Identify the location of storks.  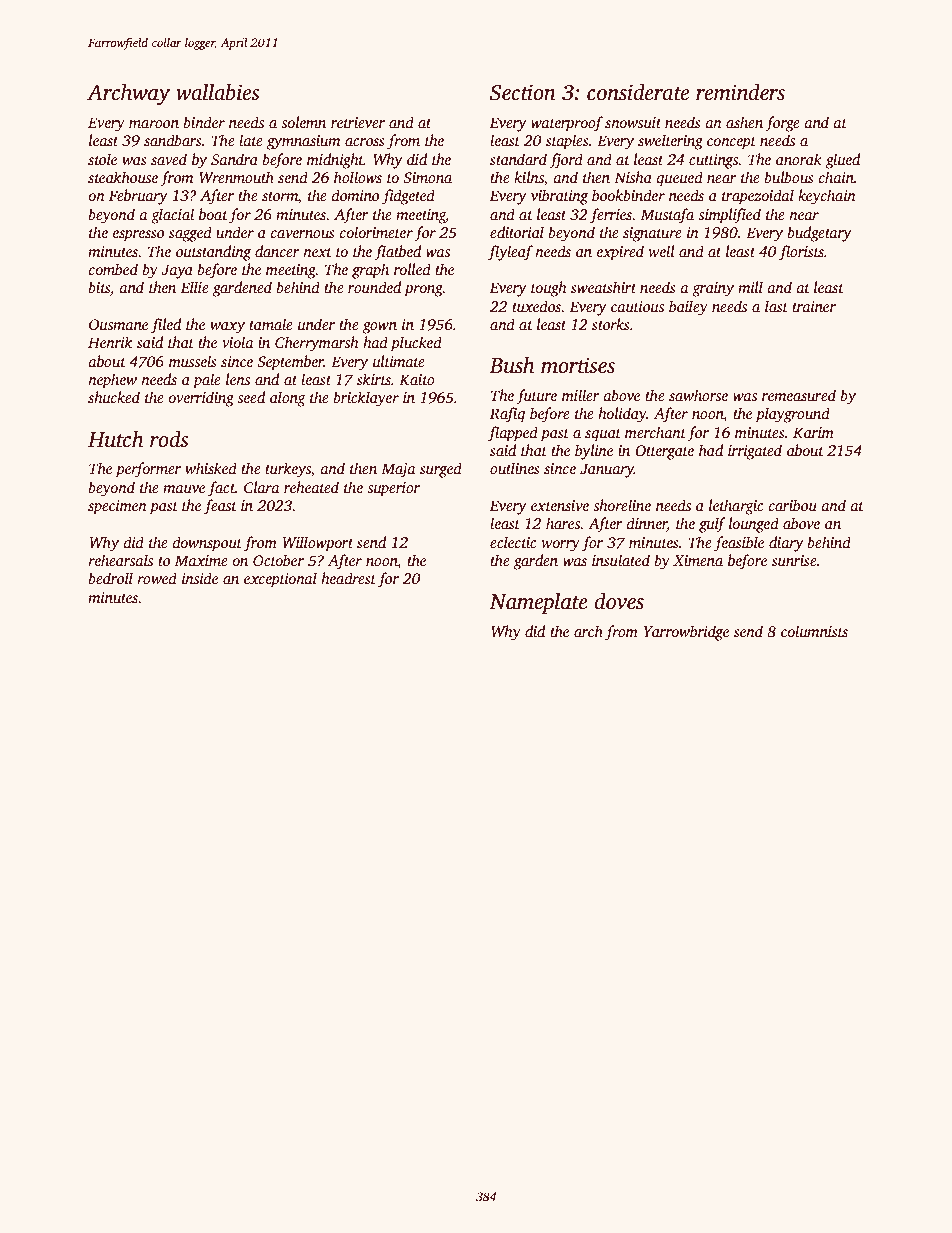
(611, 324).
